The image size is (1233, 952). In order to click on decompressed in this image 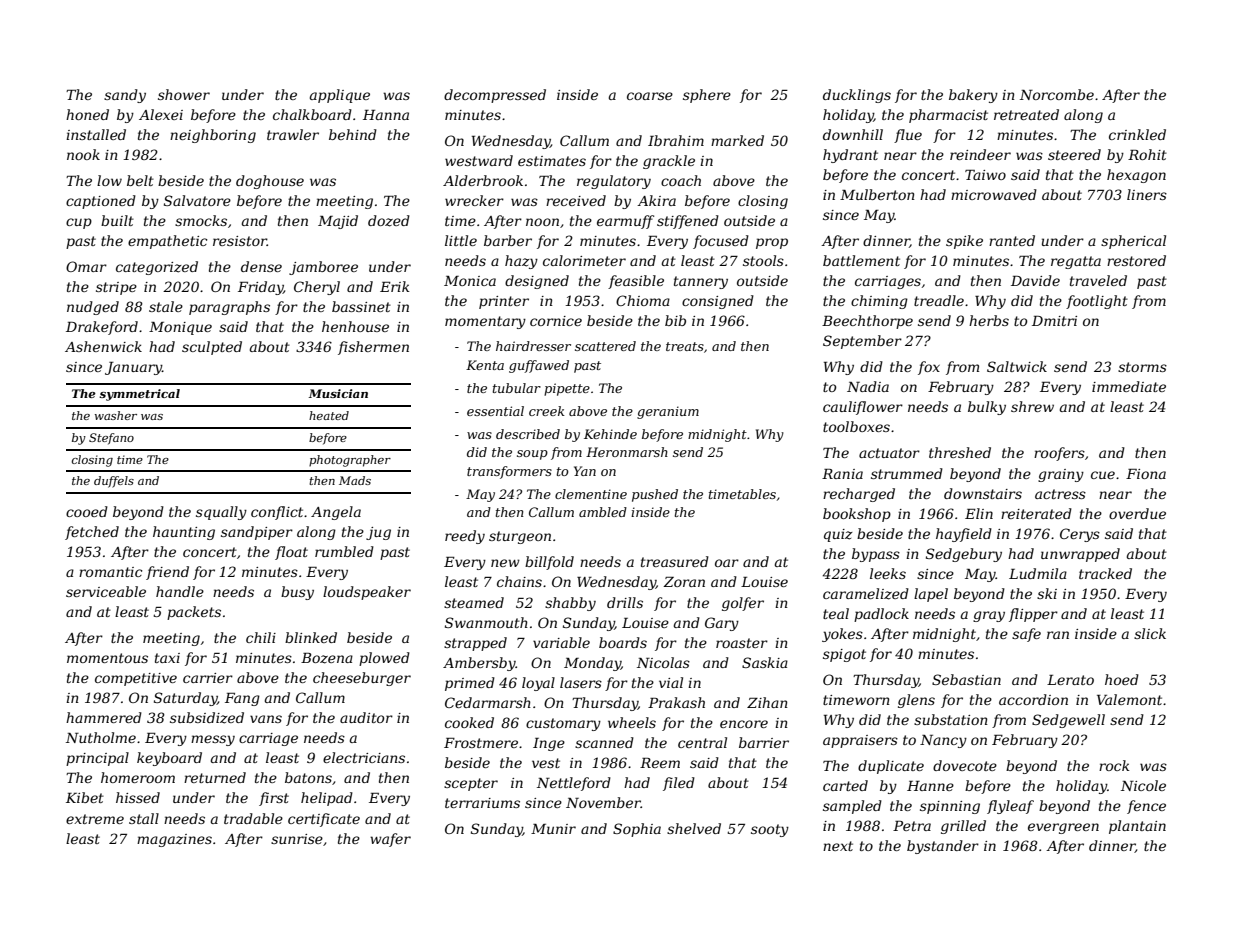, I will do `click(495, 96)`.
